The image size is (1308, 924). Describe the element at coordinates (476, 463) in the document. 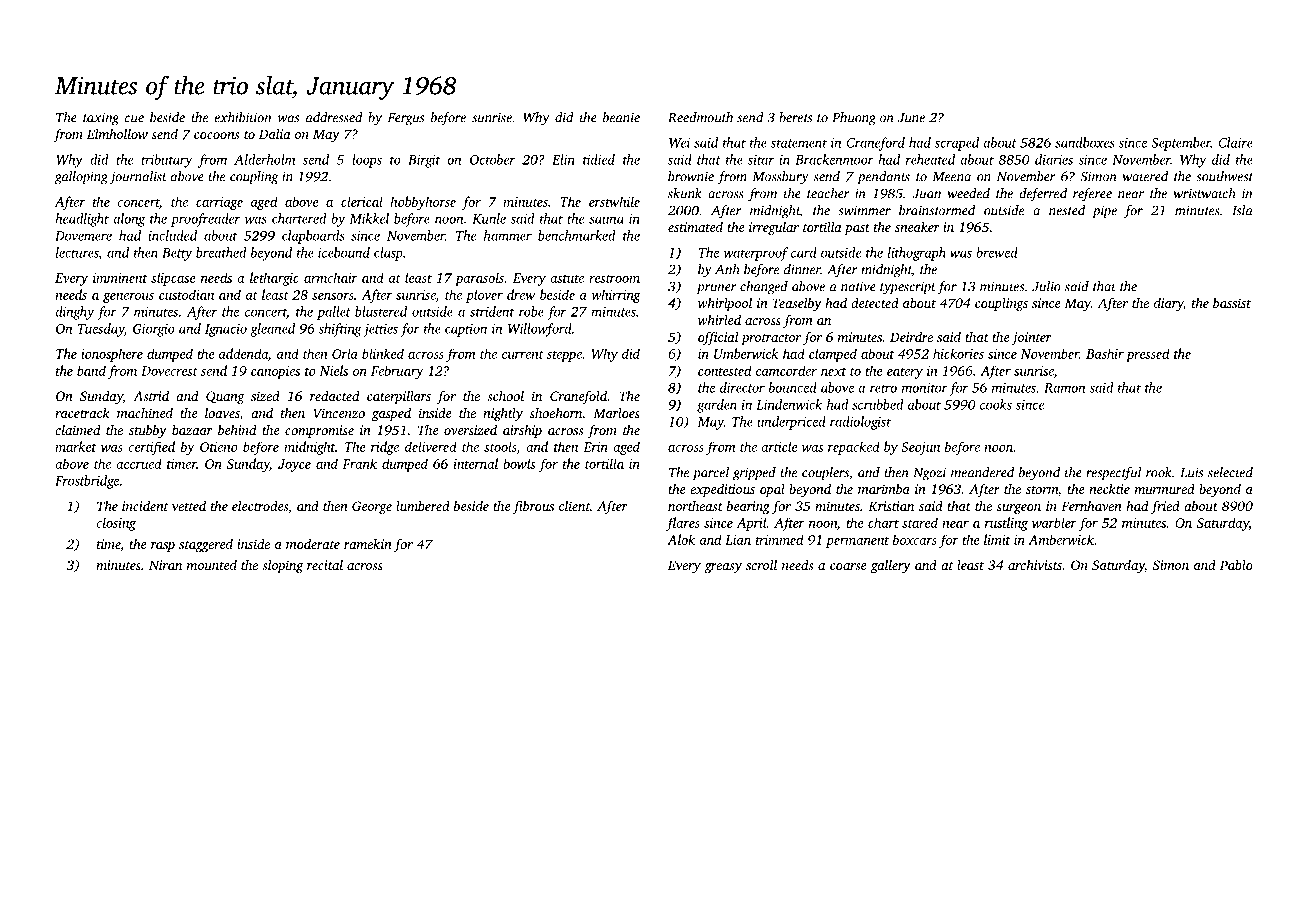

I see `internal` at that location.
